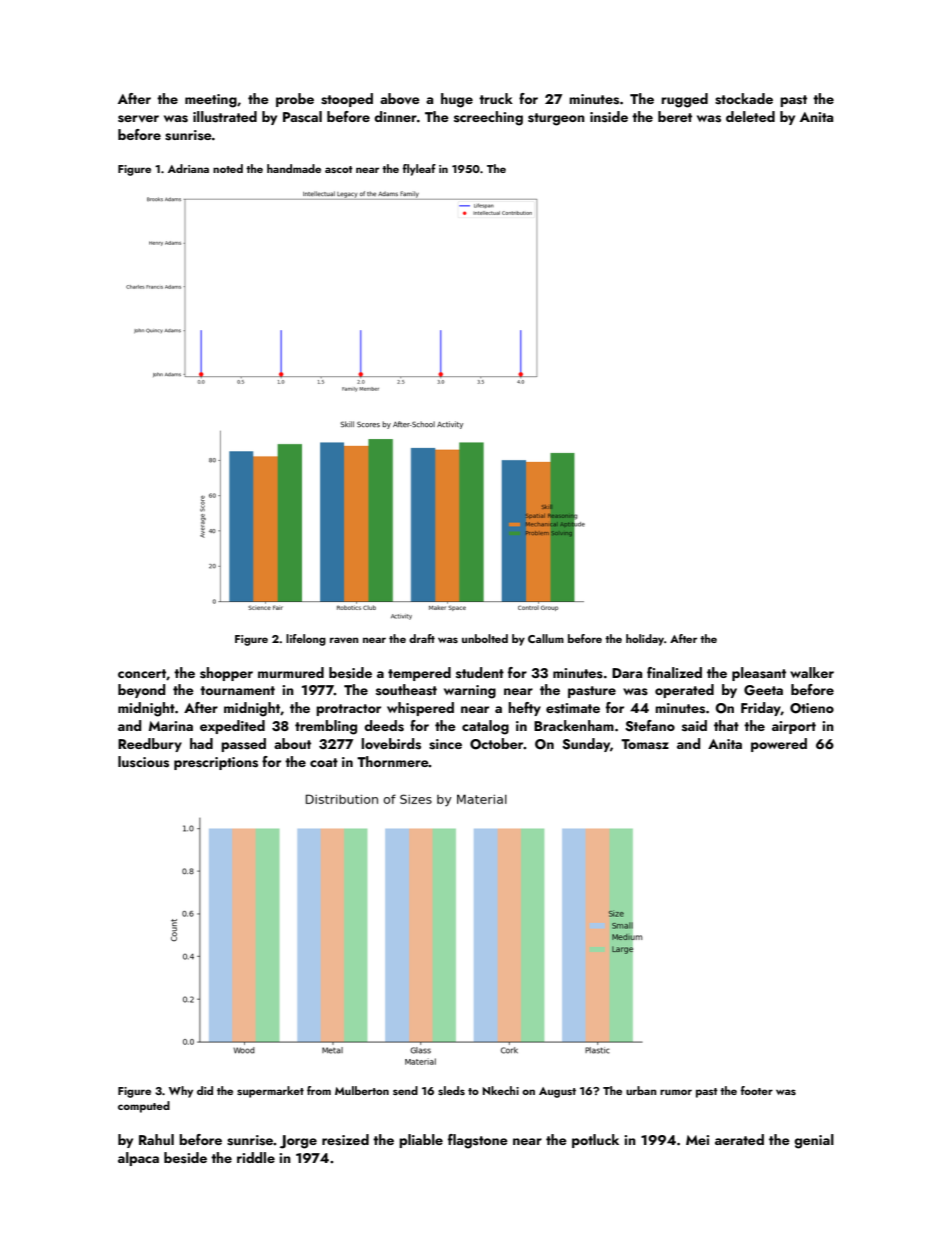 The image size is (952, 1233). What do you see at coordinates (496, 98) in the document?
I see `truck` at bounding box center [496, 98].
